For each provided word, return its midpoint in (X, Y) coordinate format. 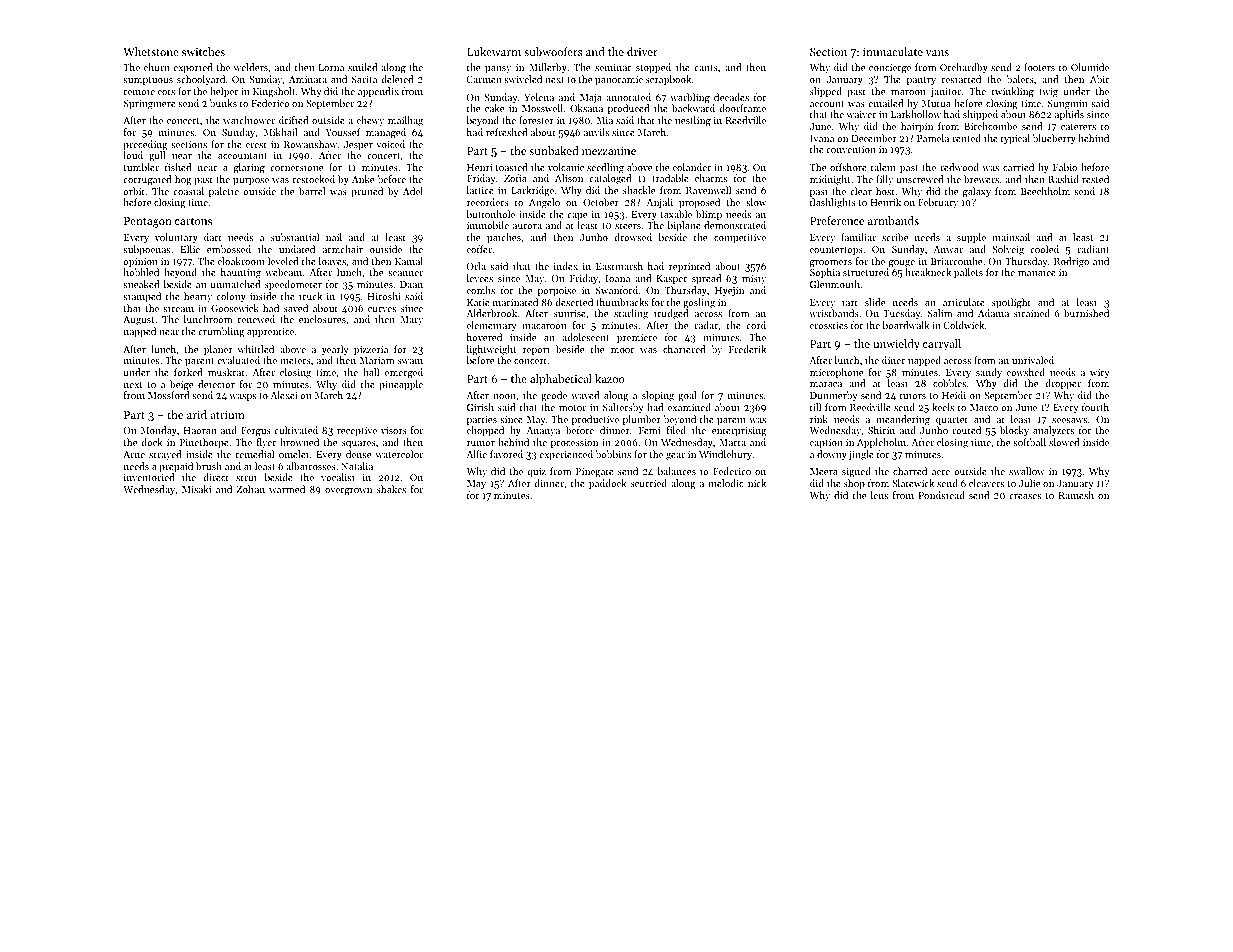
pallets (968, 273)
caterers (1078, 127)
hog (183, 180)
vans (937, 53)
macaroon (544, 326)
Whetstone (151, 51)
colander (692, 167)
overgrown (348, 492)
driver (642, 51)
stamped (142, 297)
